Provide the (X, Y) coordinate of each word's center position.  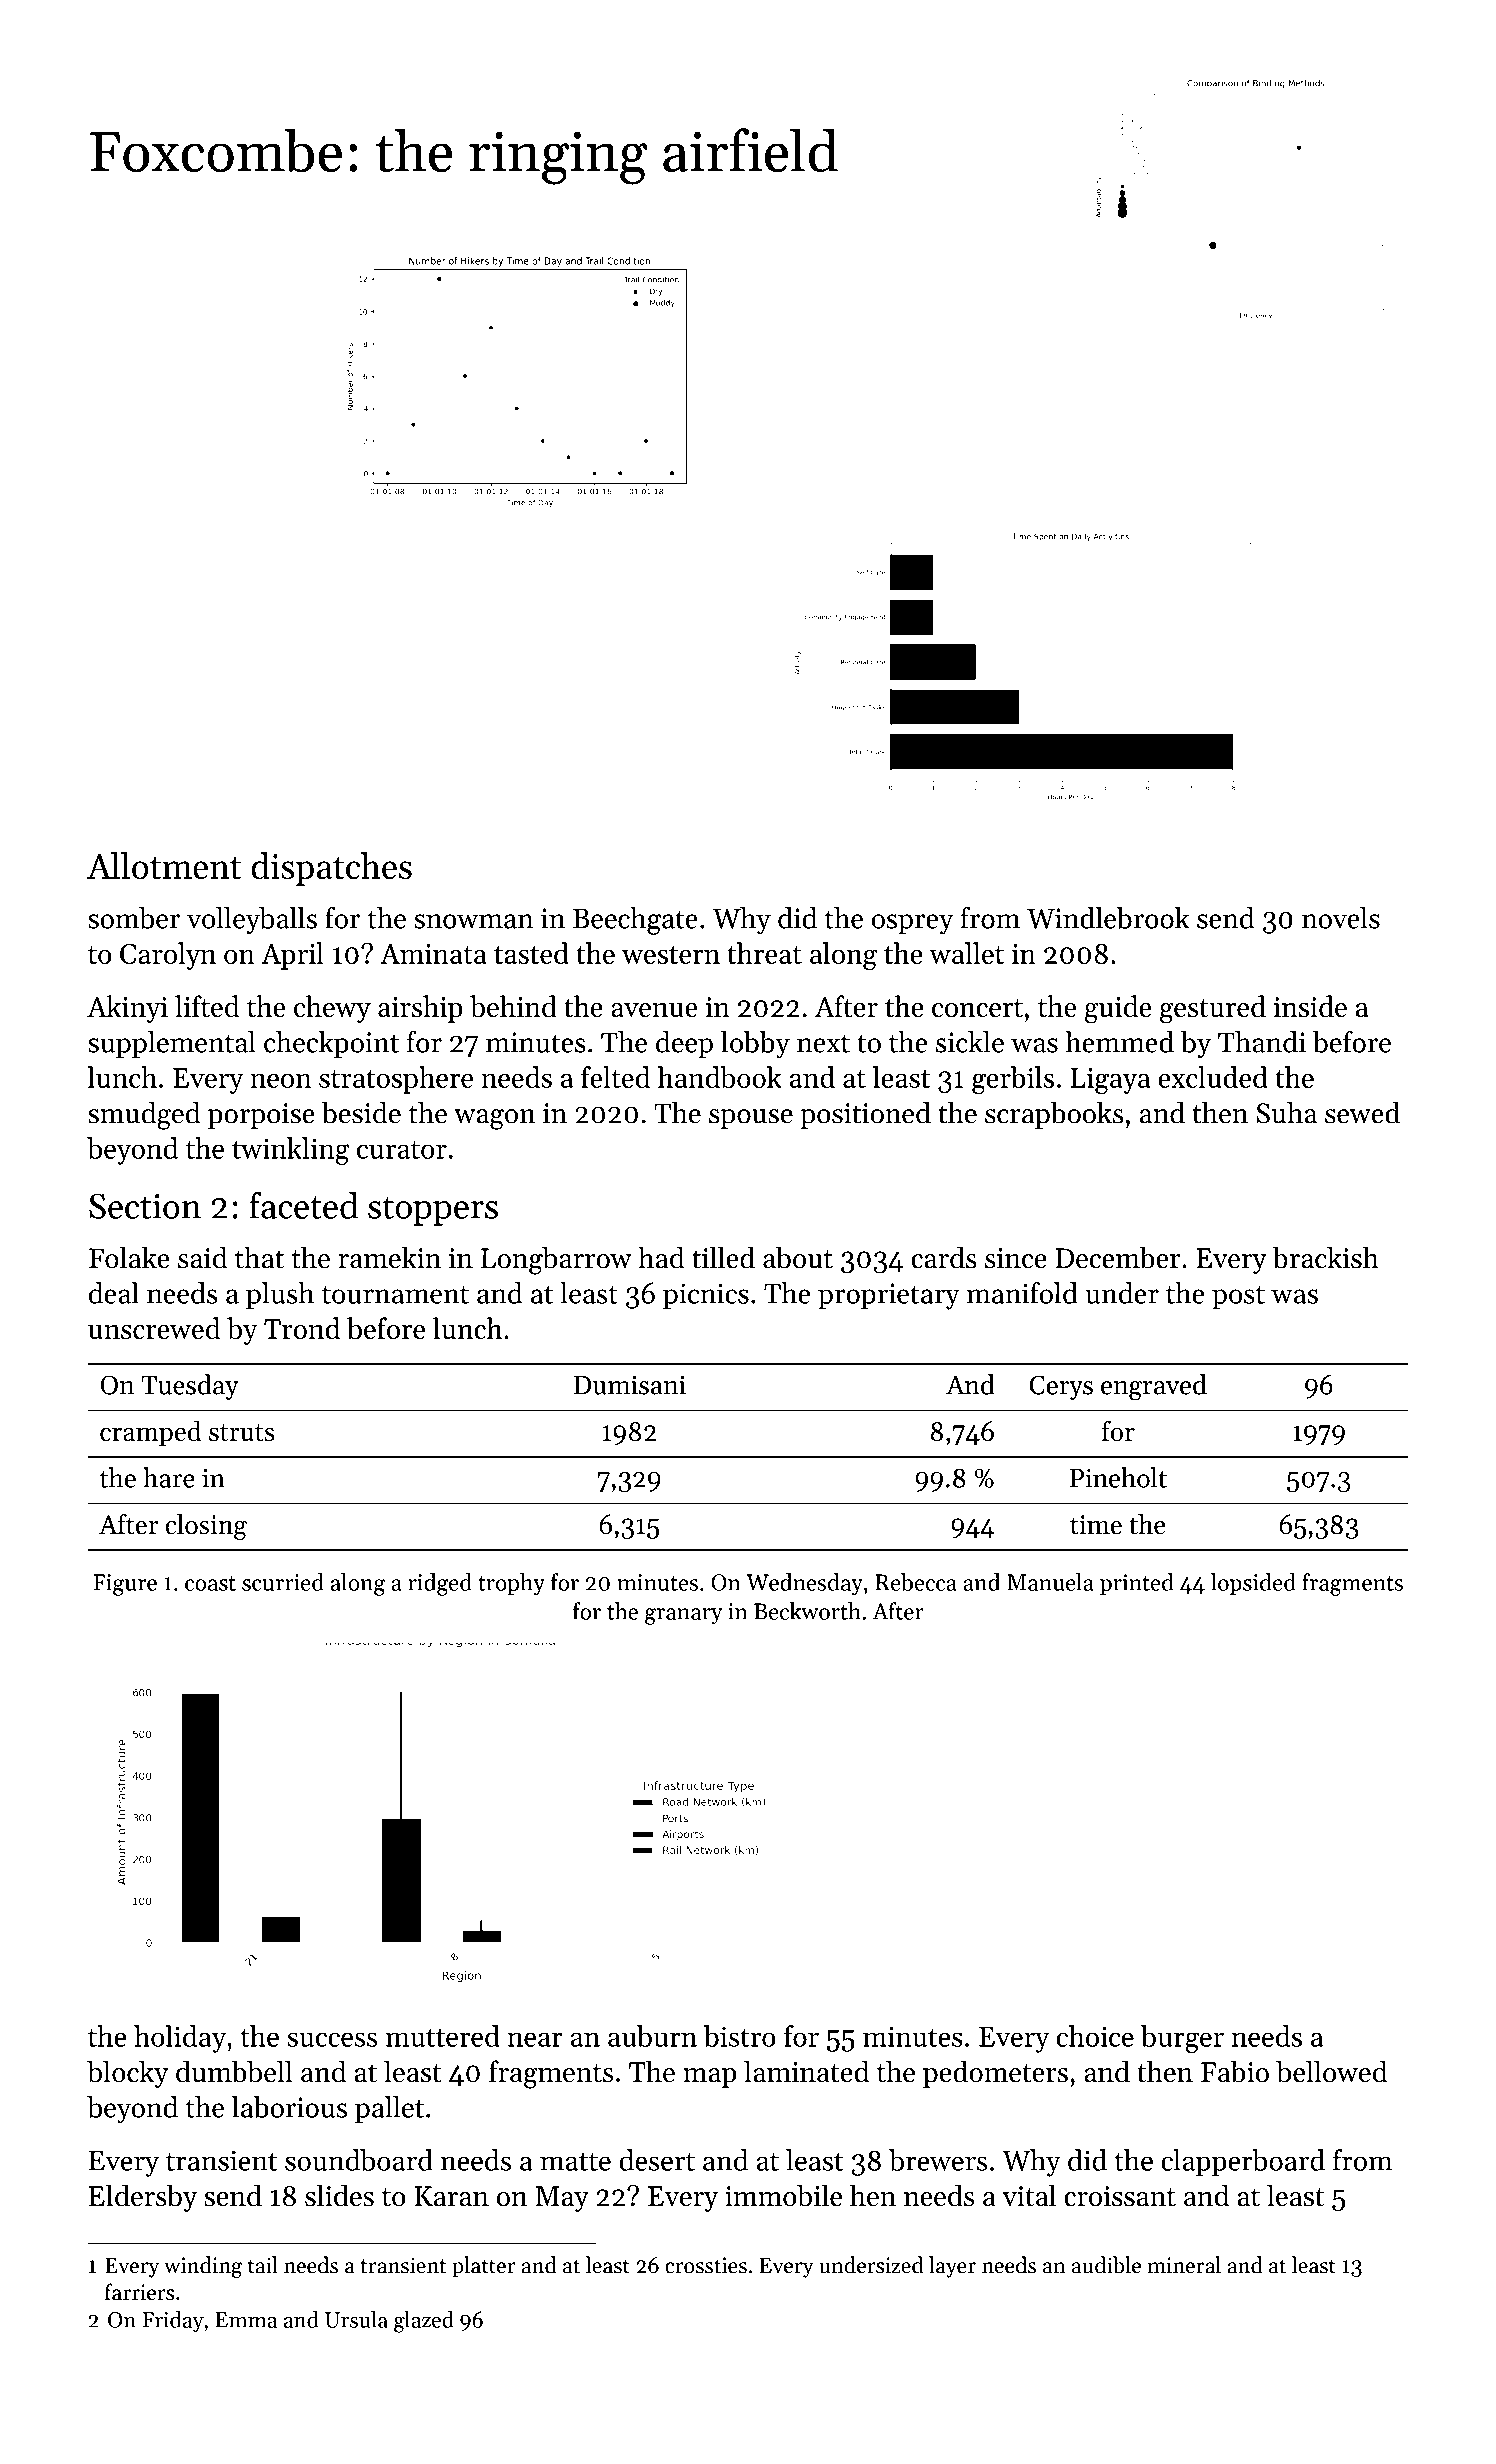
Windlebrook (1108, 918)
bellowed (1331, 2071)
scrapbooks (1054, 1115)
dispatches (331, 869)
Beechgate (635, 921)
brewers (938, 2160)
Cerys (1061, 1387)
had (661, 1257)
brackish (1325, 1257)
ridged (440, 1584)
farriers (140, 2292)
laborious (289, 2107)
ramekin (389, 1257)
